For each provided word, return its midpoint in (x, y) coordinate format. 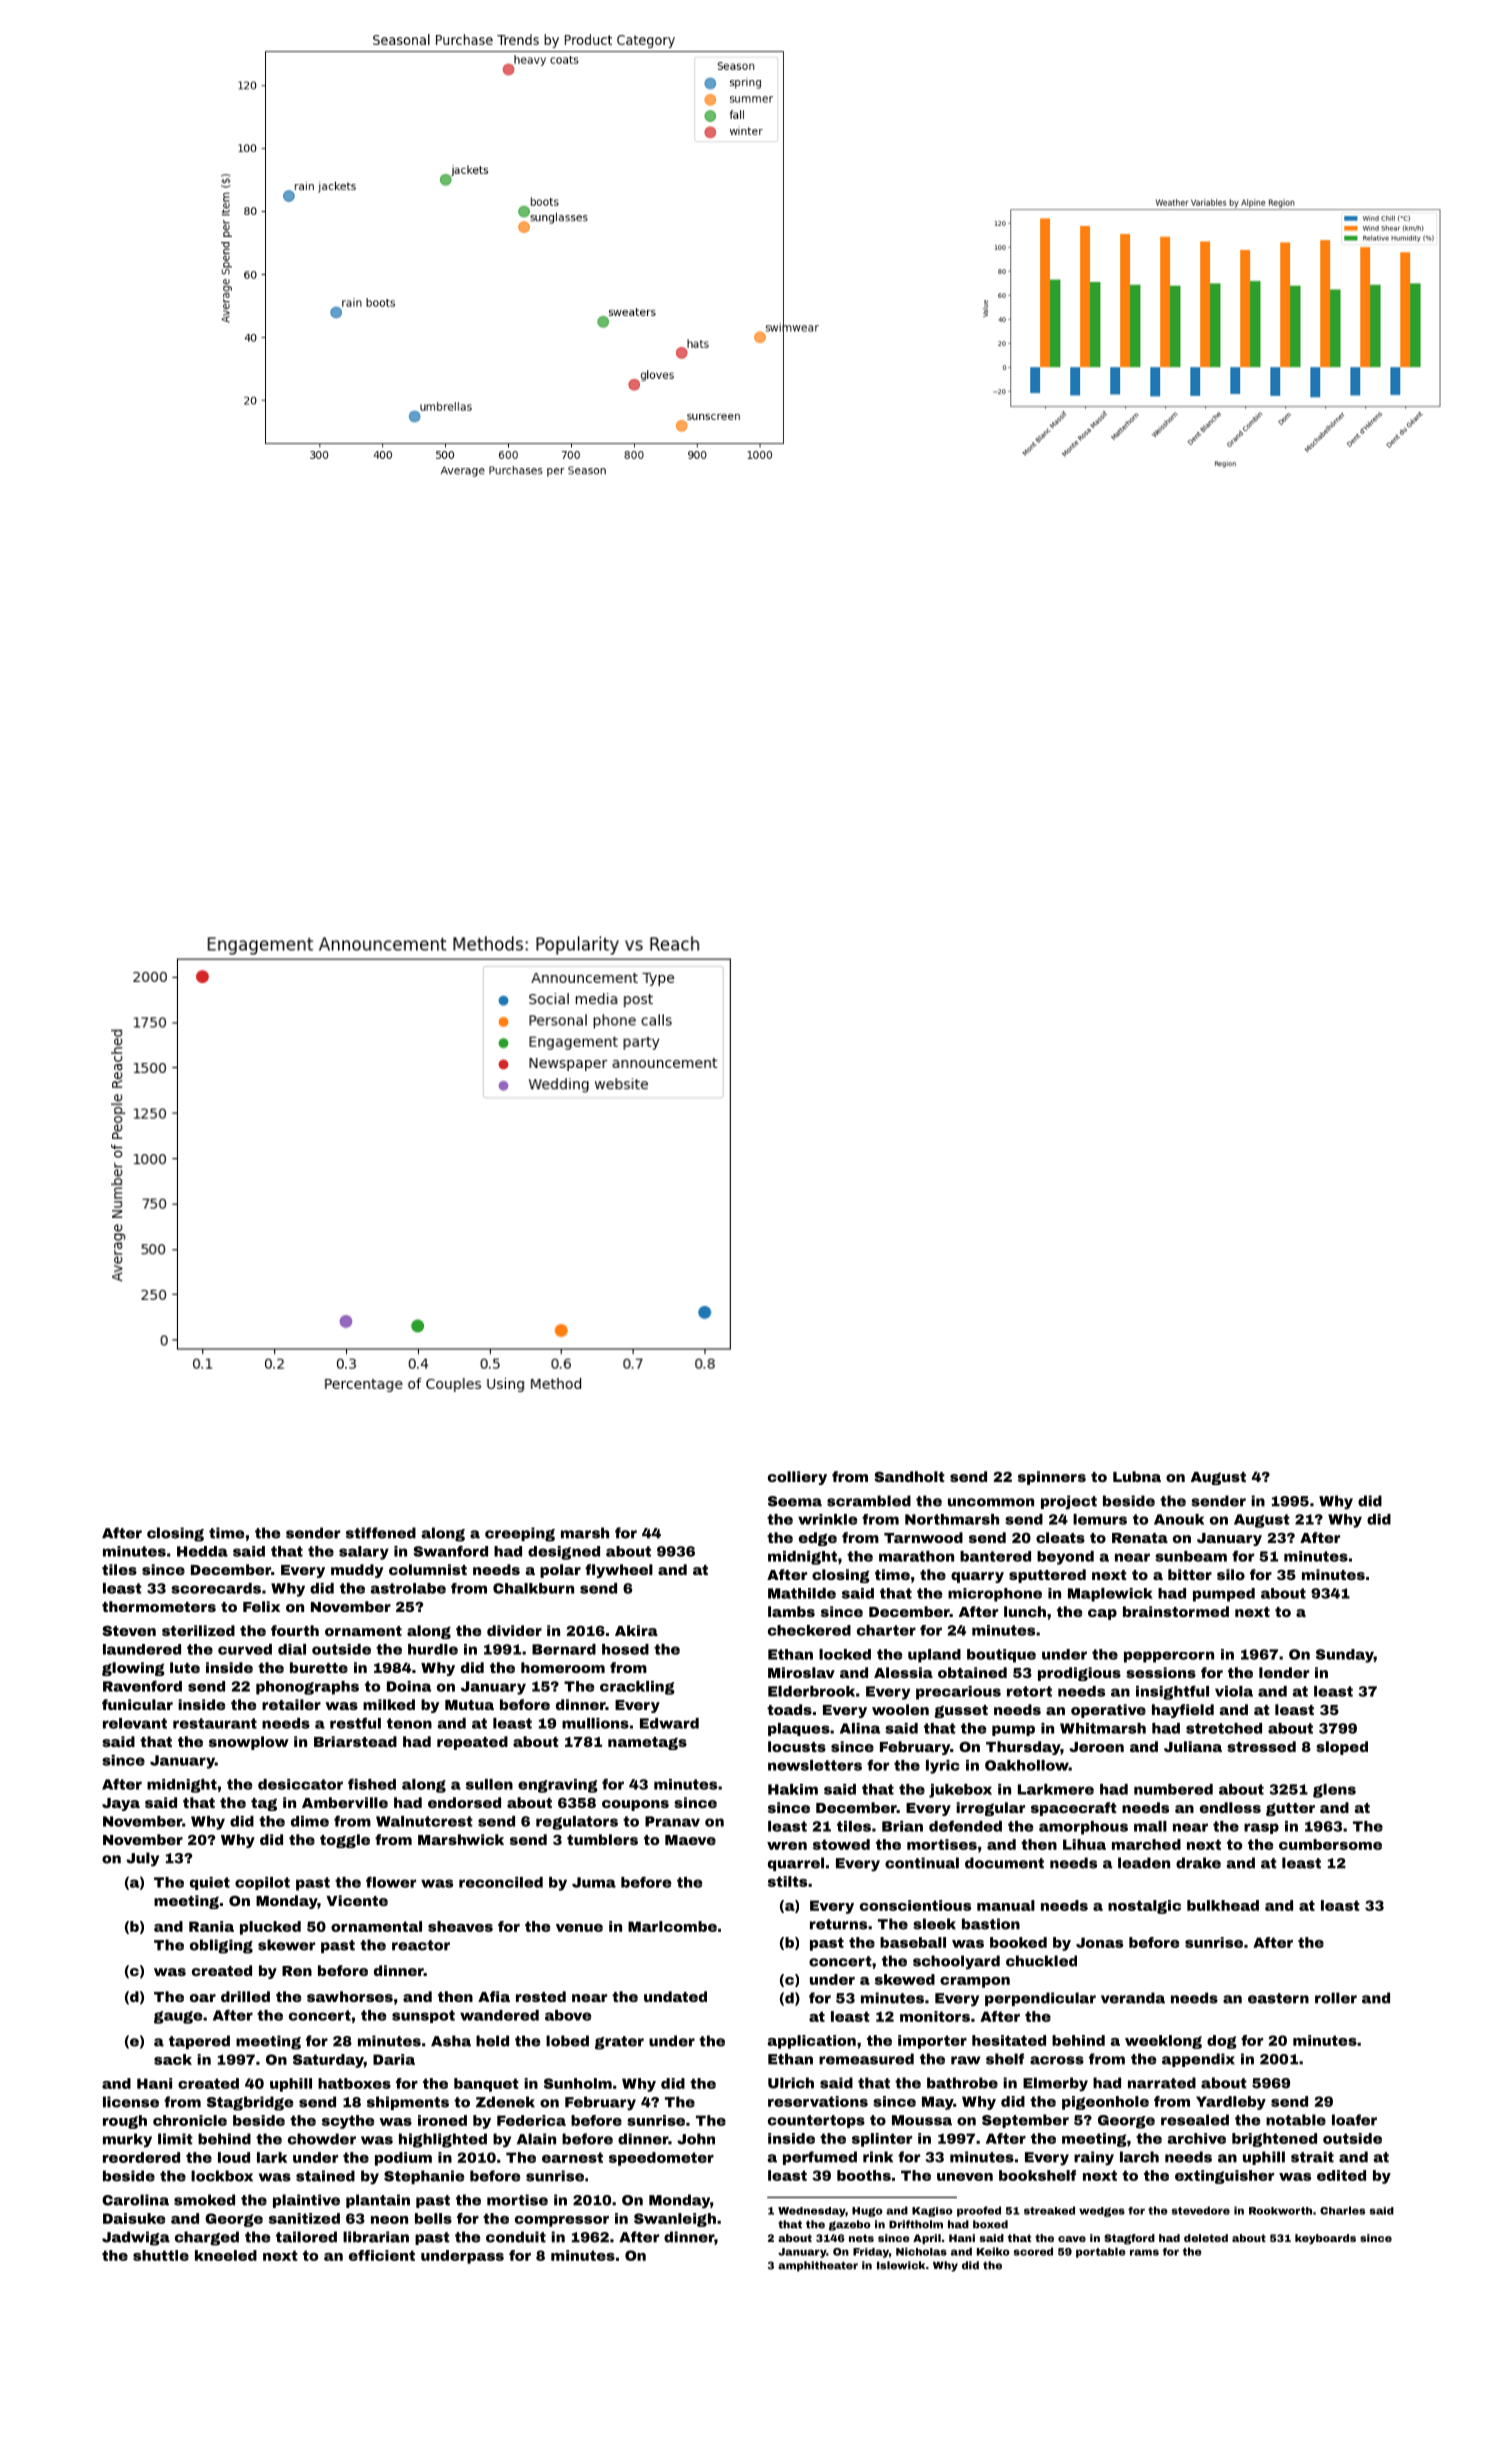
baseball (913, 1942)
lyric (943, 1767)
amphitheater (818, 2266)
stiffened (381, 1533)
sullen (489, 1784)
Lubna (1137, 1476)
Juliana (1193, 1746)
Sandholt (909, 1476)
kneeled (226, 2255)
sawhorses (350, 1996)
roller (1336, 1998)
